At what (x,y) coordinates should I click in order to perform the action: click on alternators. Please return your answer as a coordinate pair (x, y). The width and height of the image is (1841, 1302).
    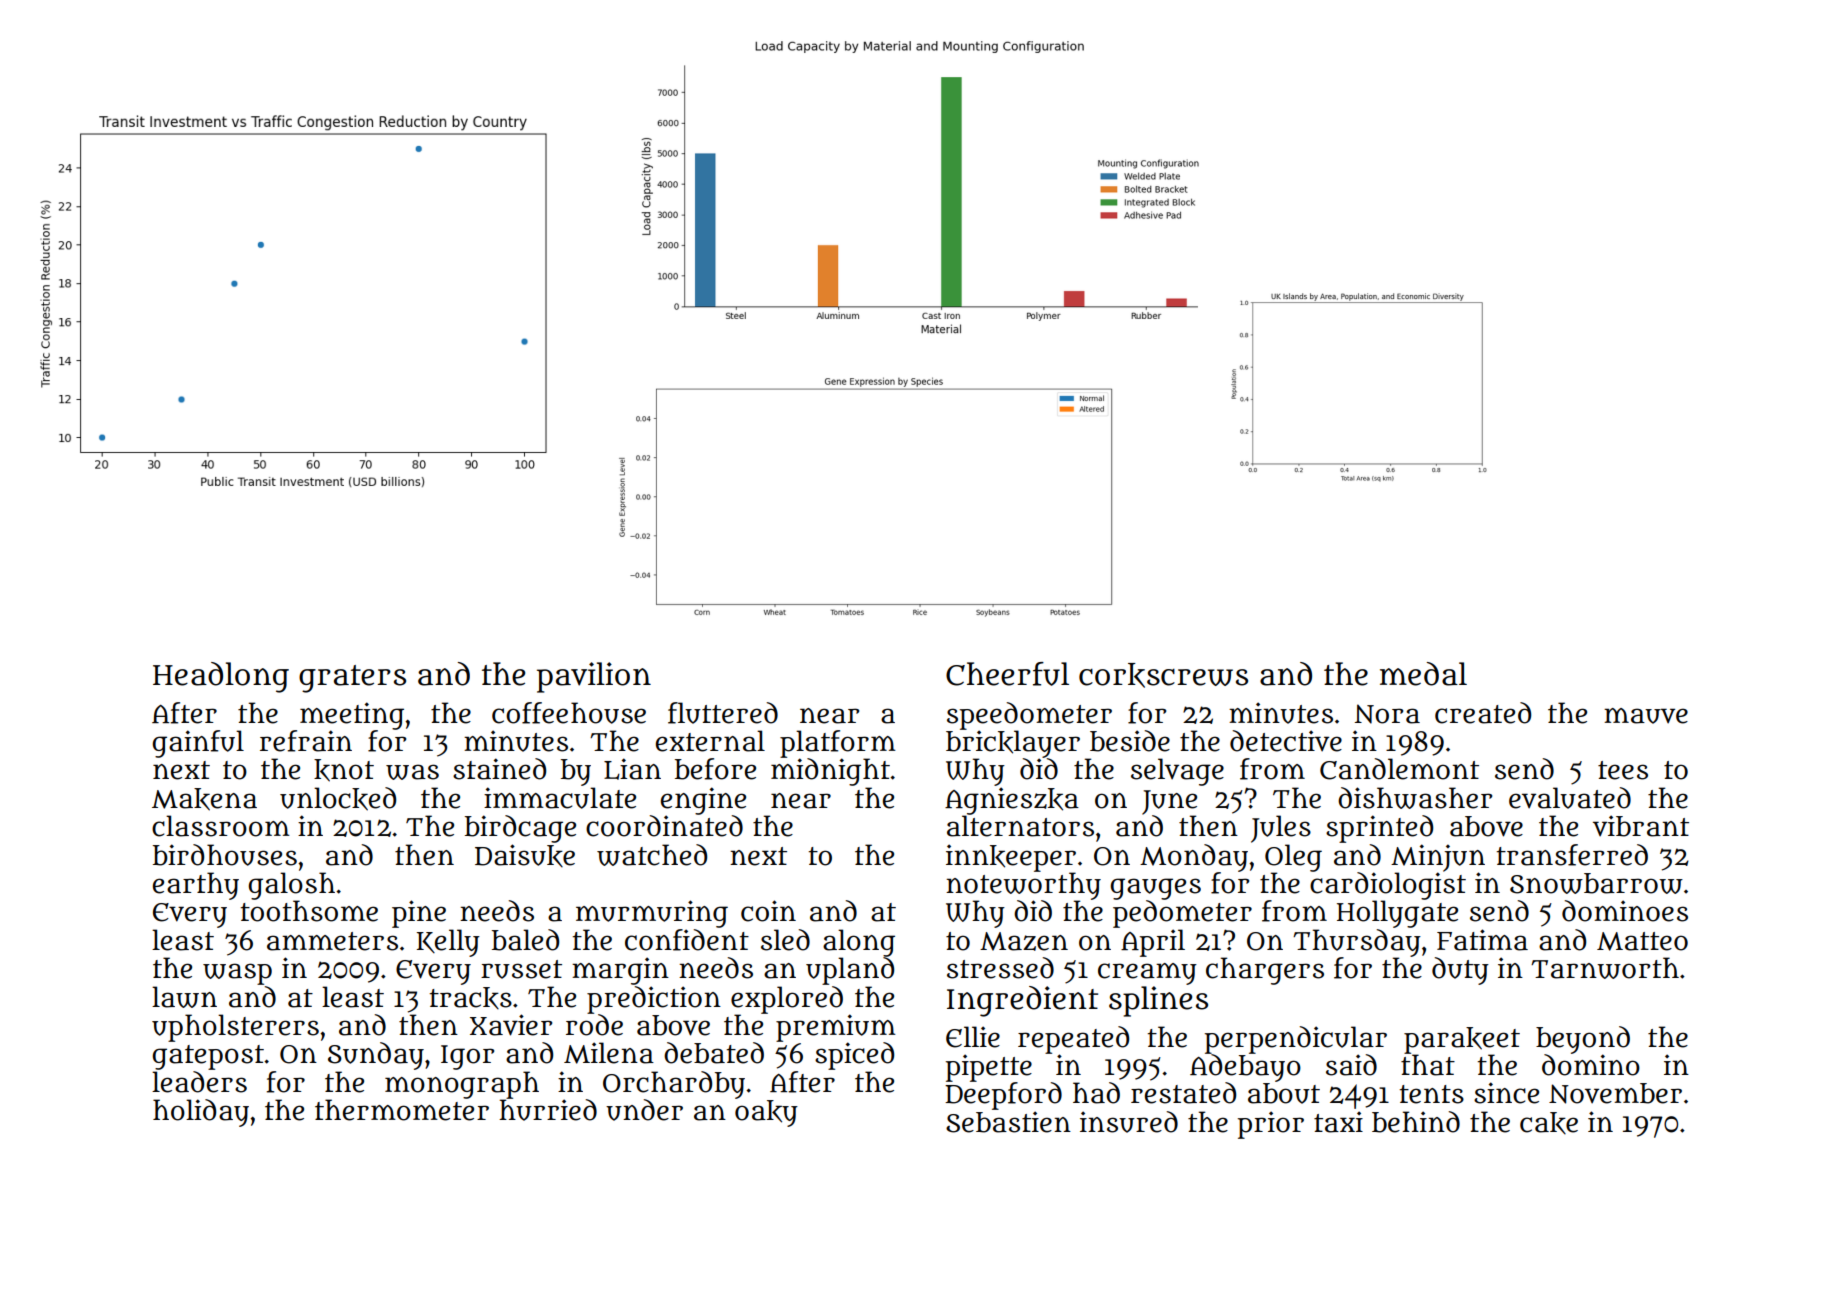
    Looking at the image, I should click on (1020, 826).
